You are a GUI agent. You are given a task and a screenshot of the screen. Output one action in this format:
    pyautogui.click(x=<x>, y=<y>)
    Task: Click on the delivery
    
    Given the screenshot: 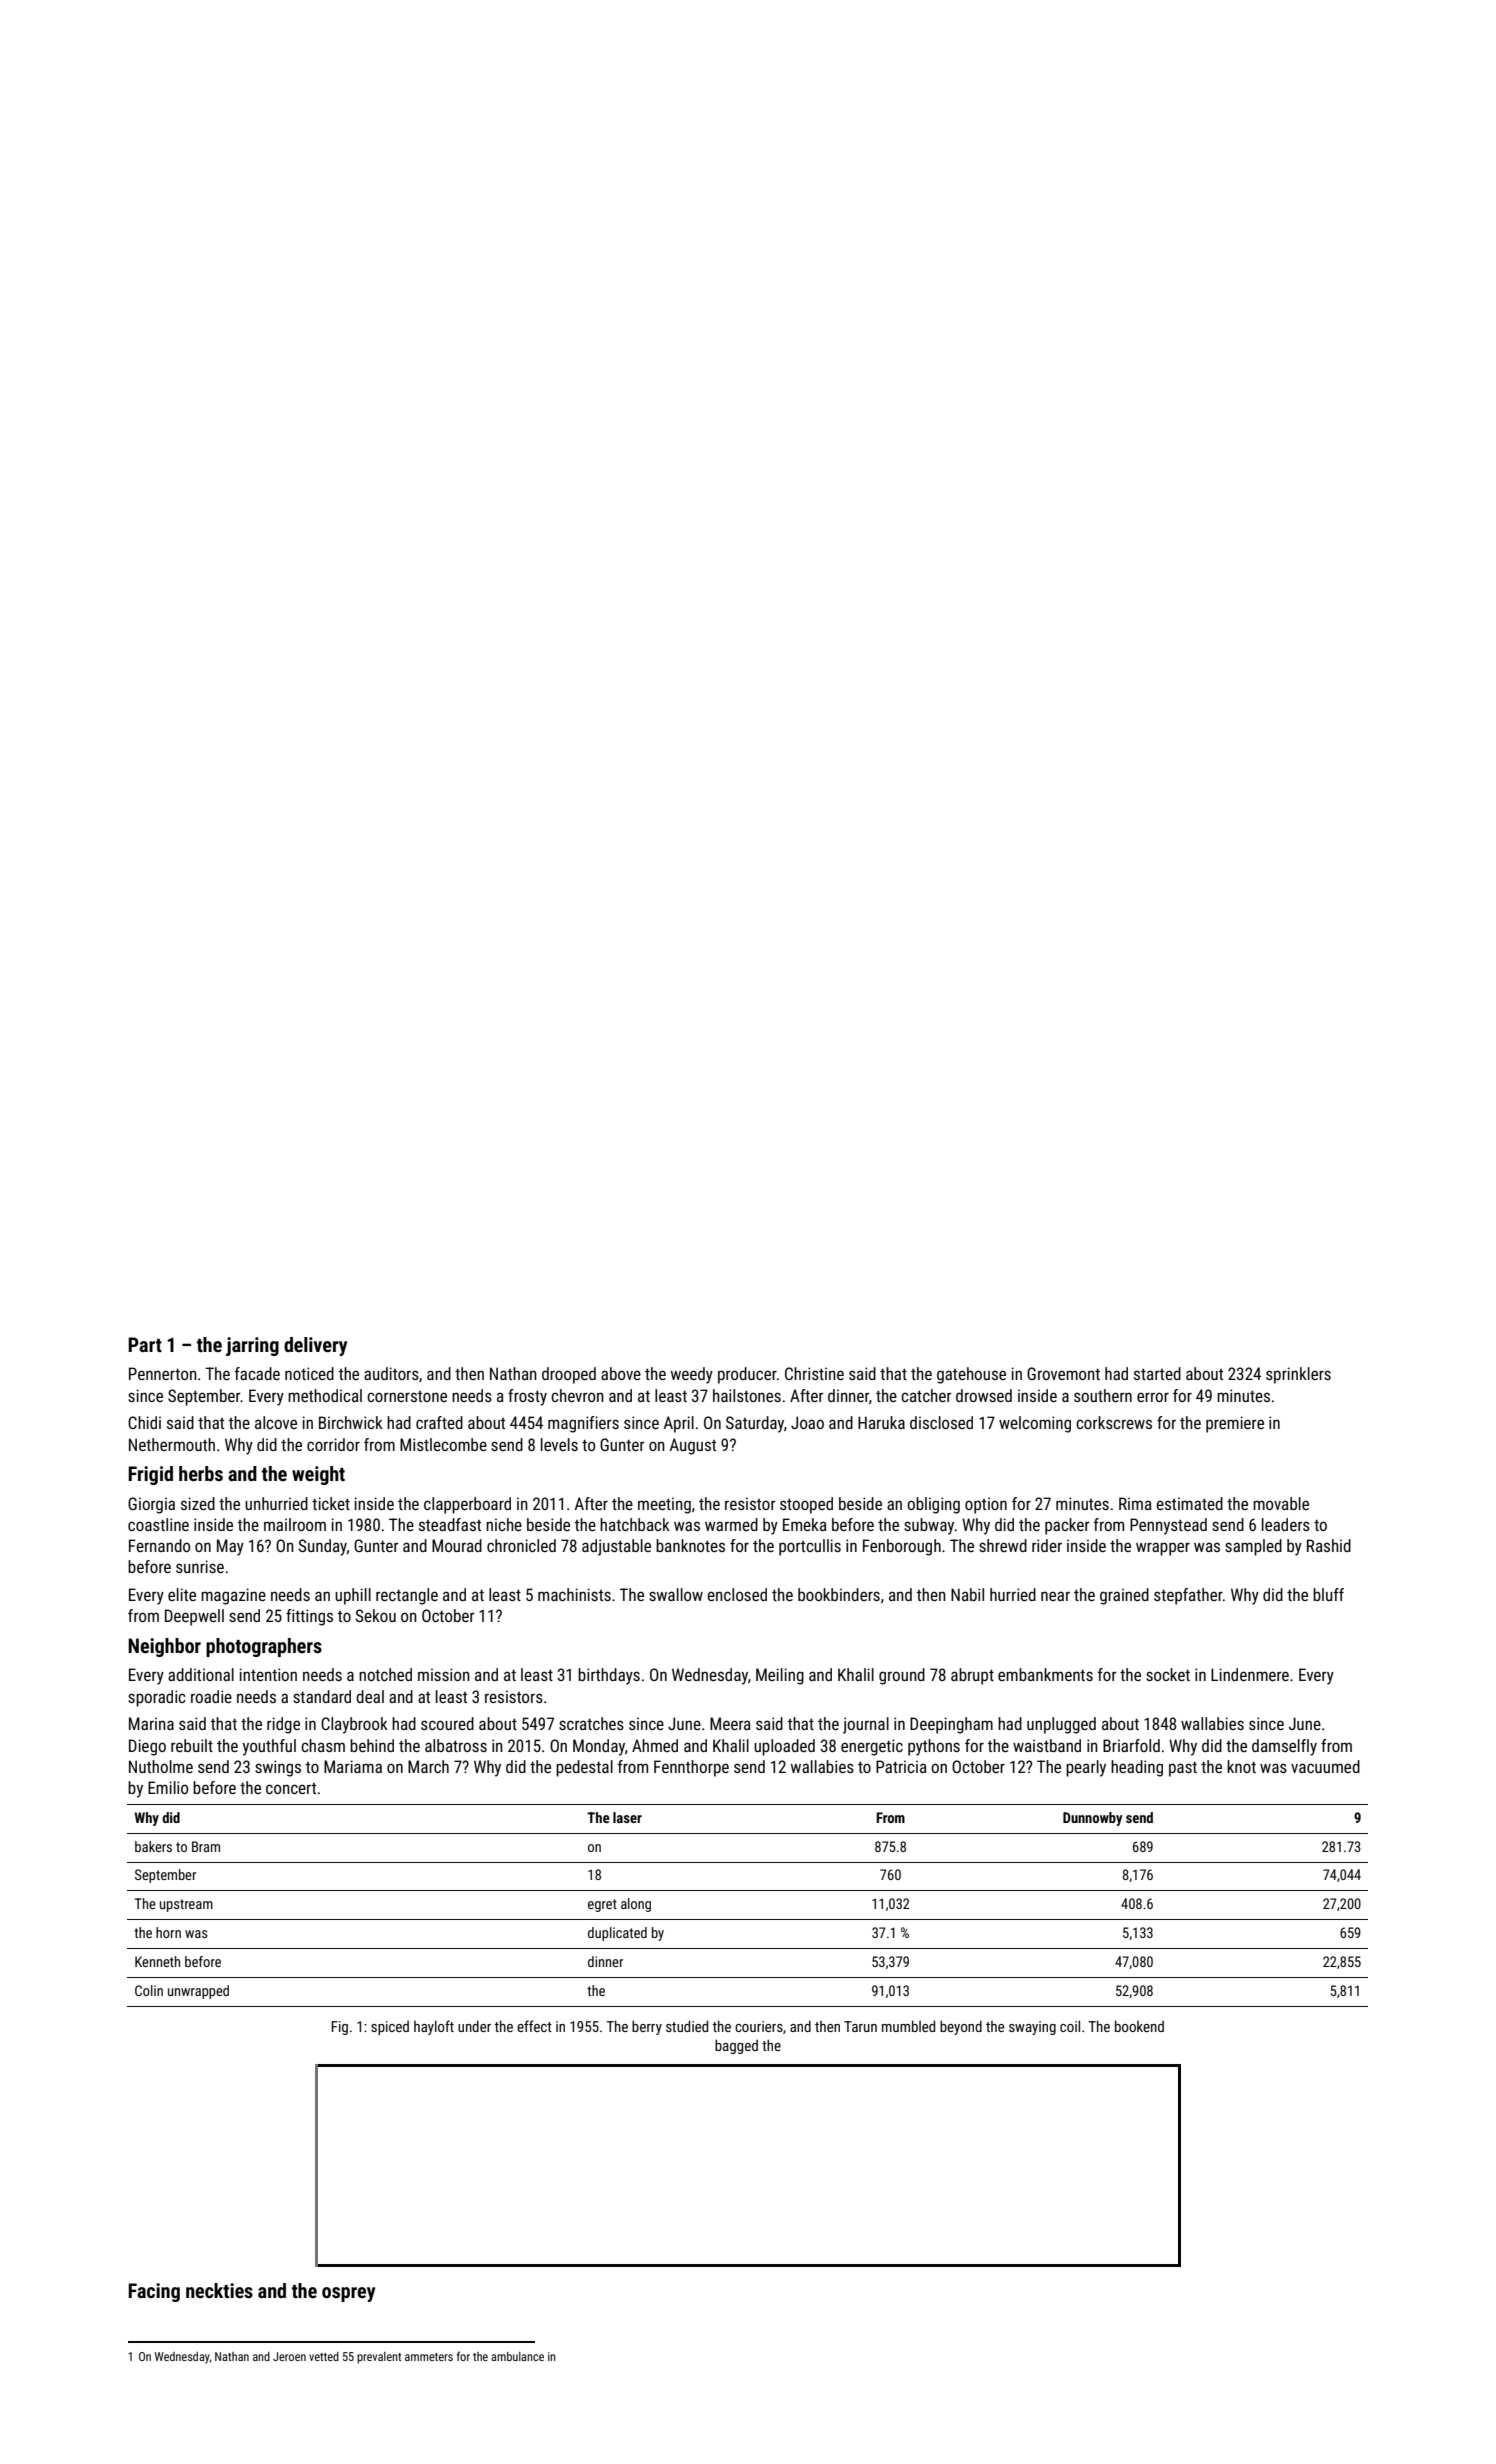 What is the action you would take?
    pyautogui.click(x=315, y=1346)
